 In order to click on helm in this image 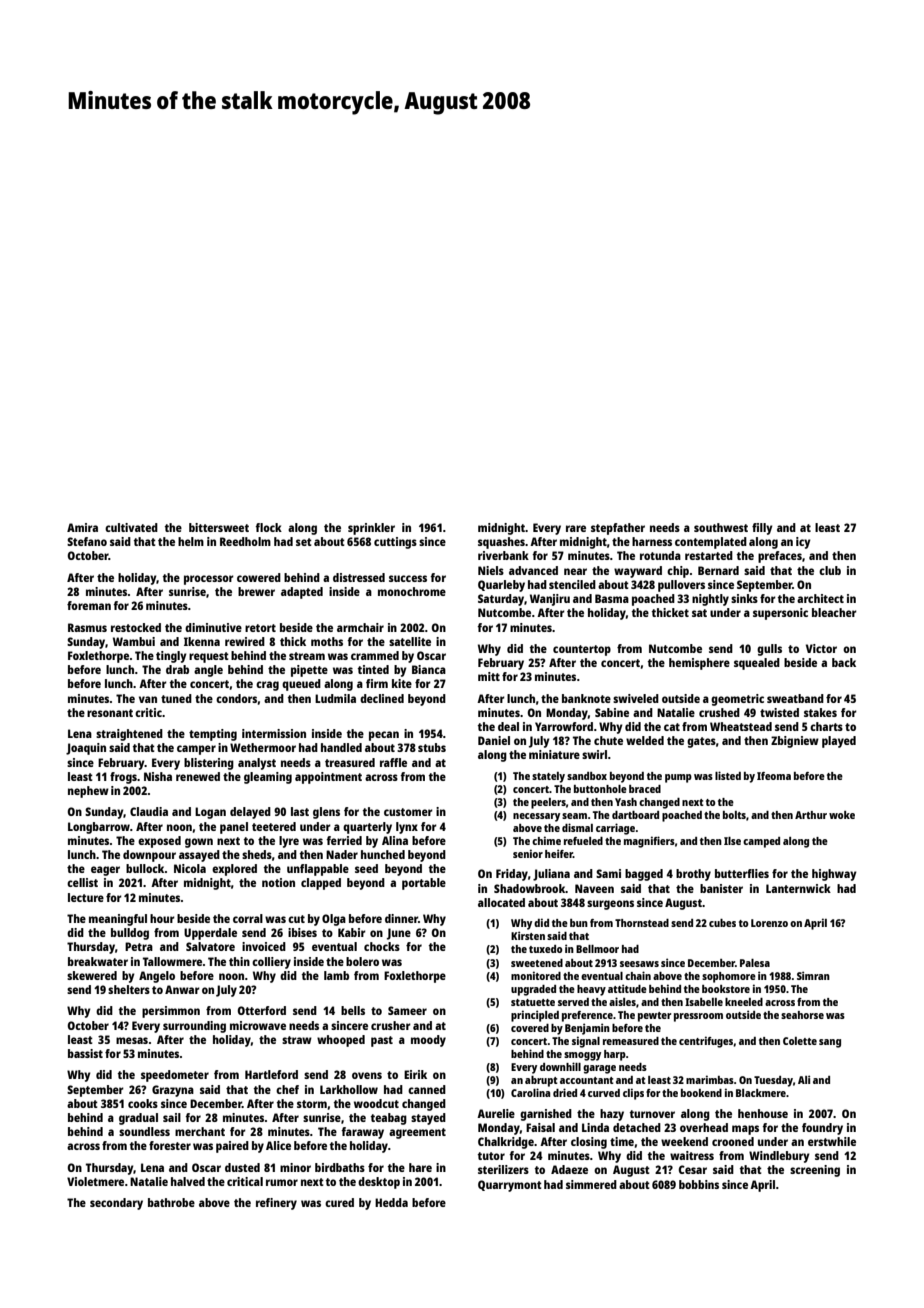, I will do `click(191, 541)`.
